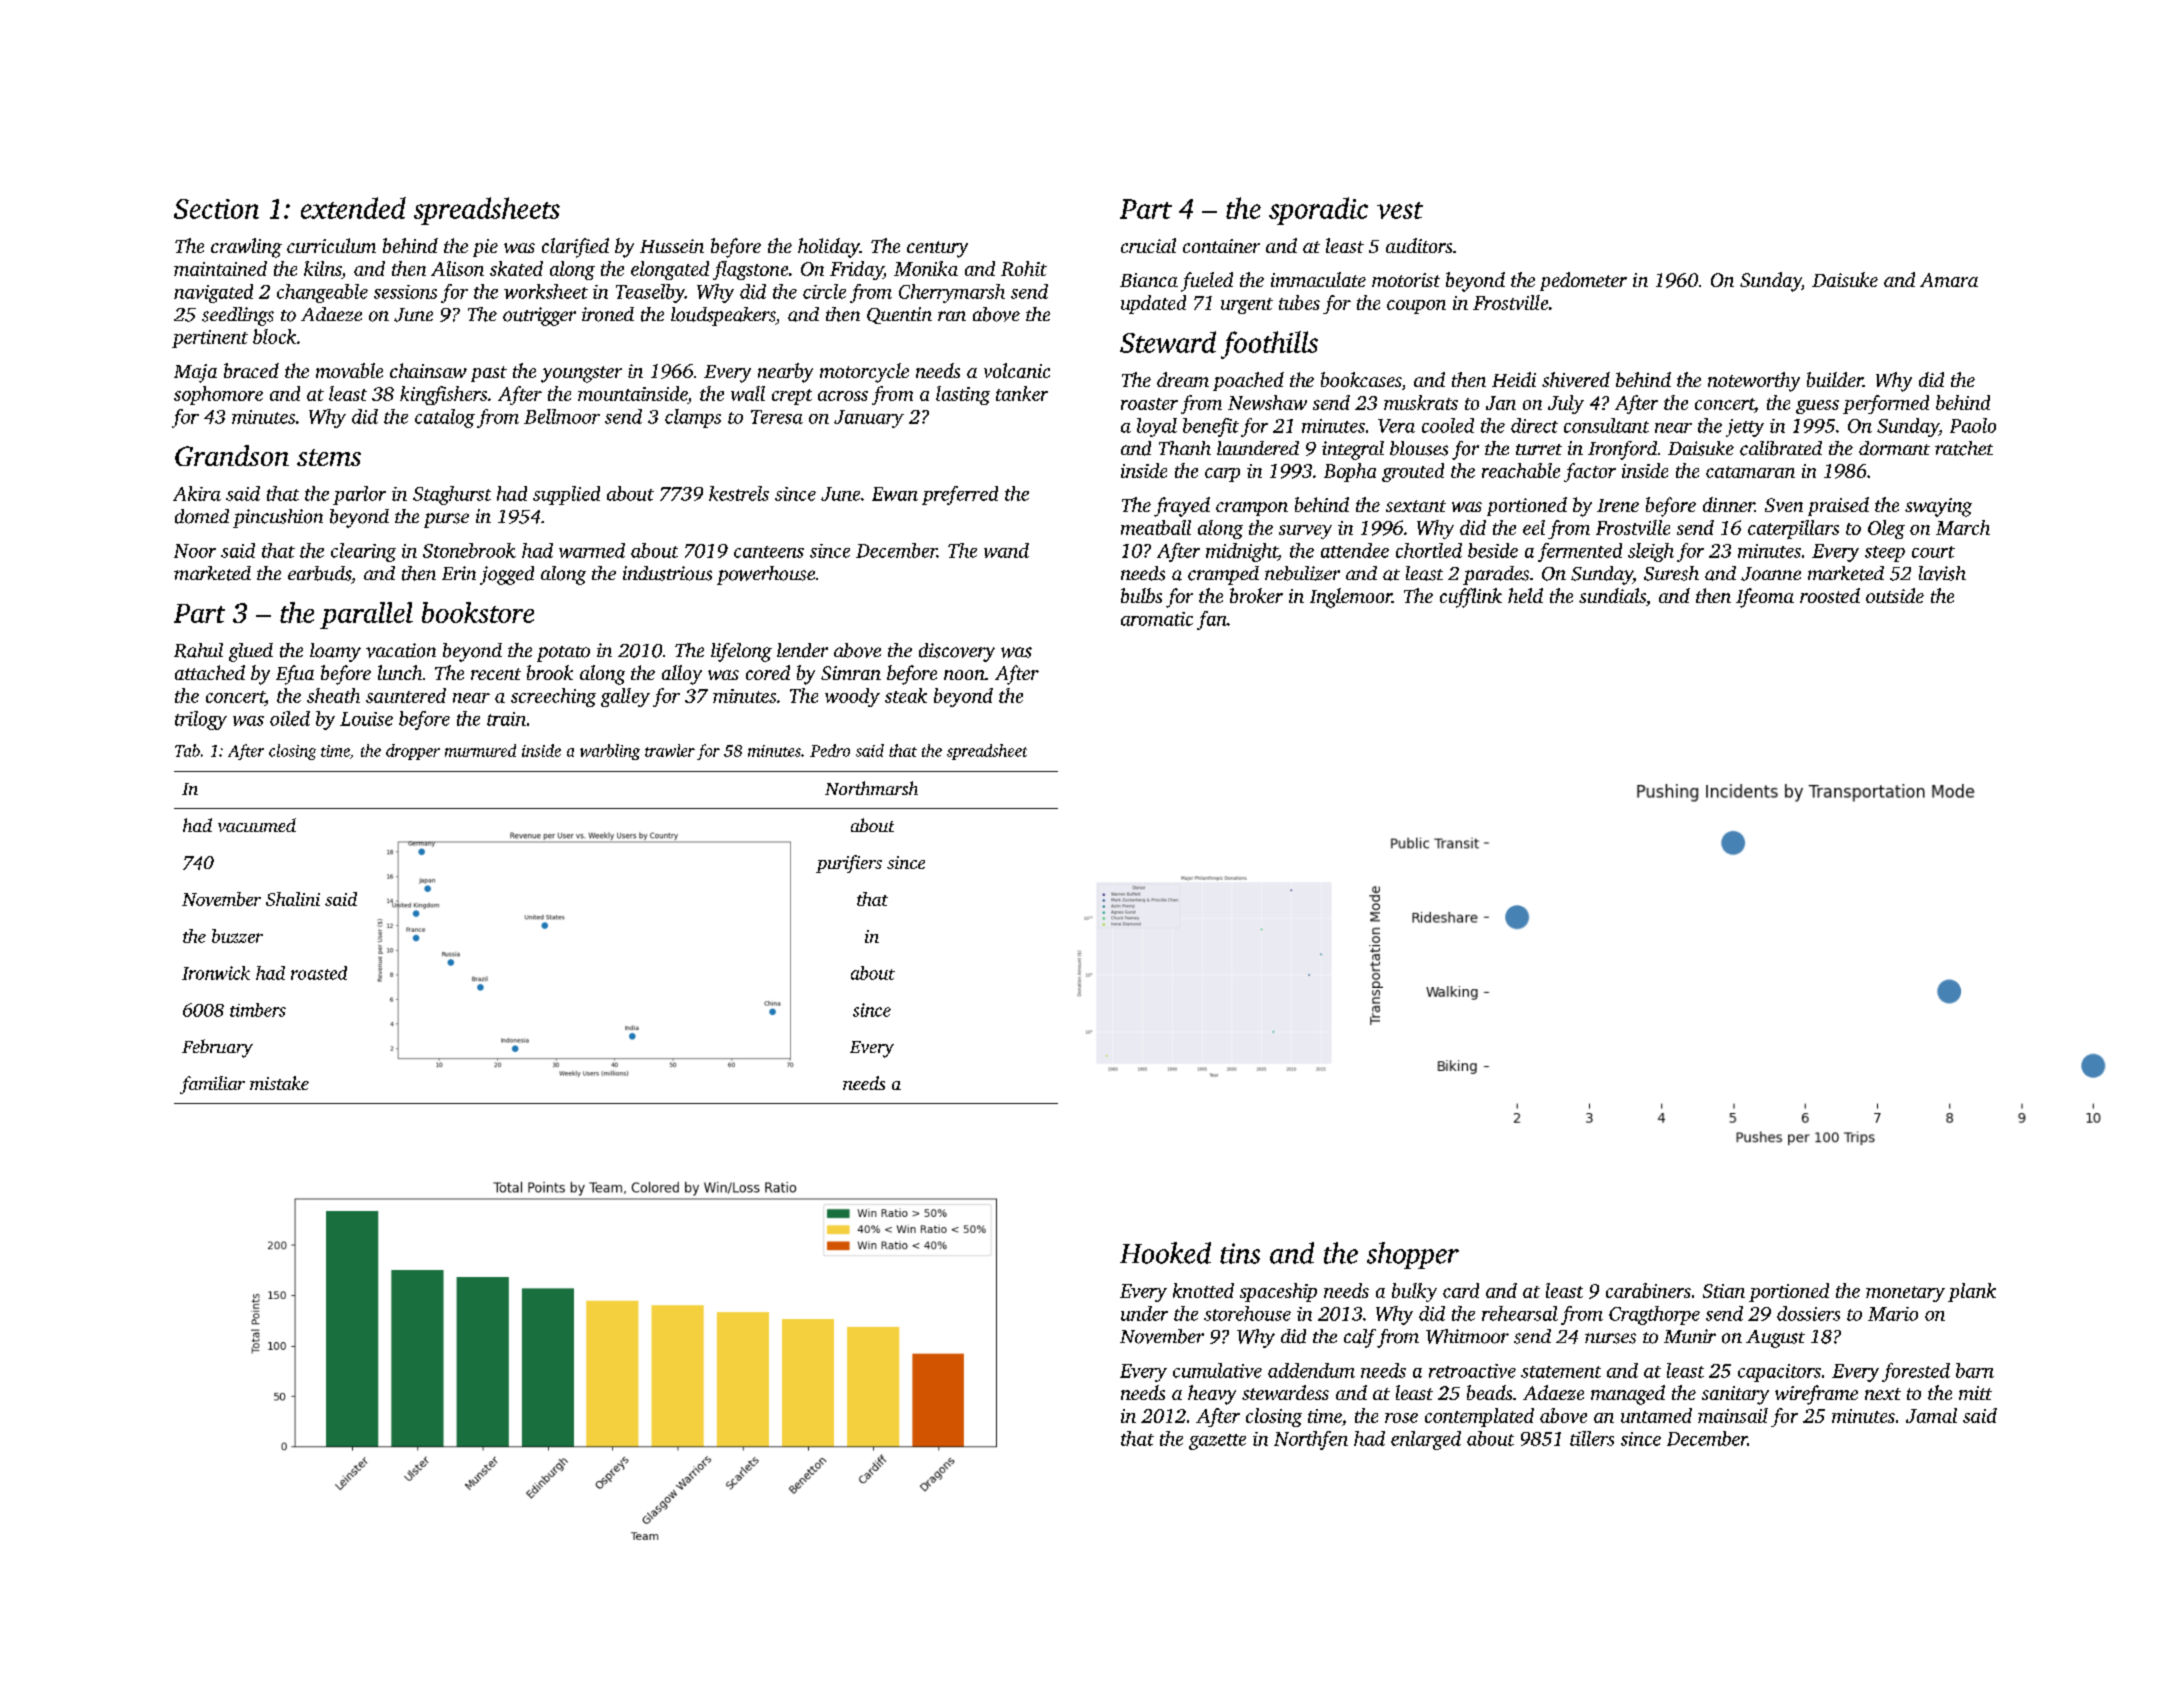  I want to click on enlarged, so click(1426, 1440).
